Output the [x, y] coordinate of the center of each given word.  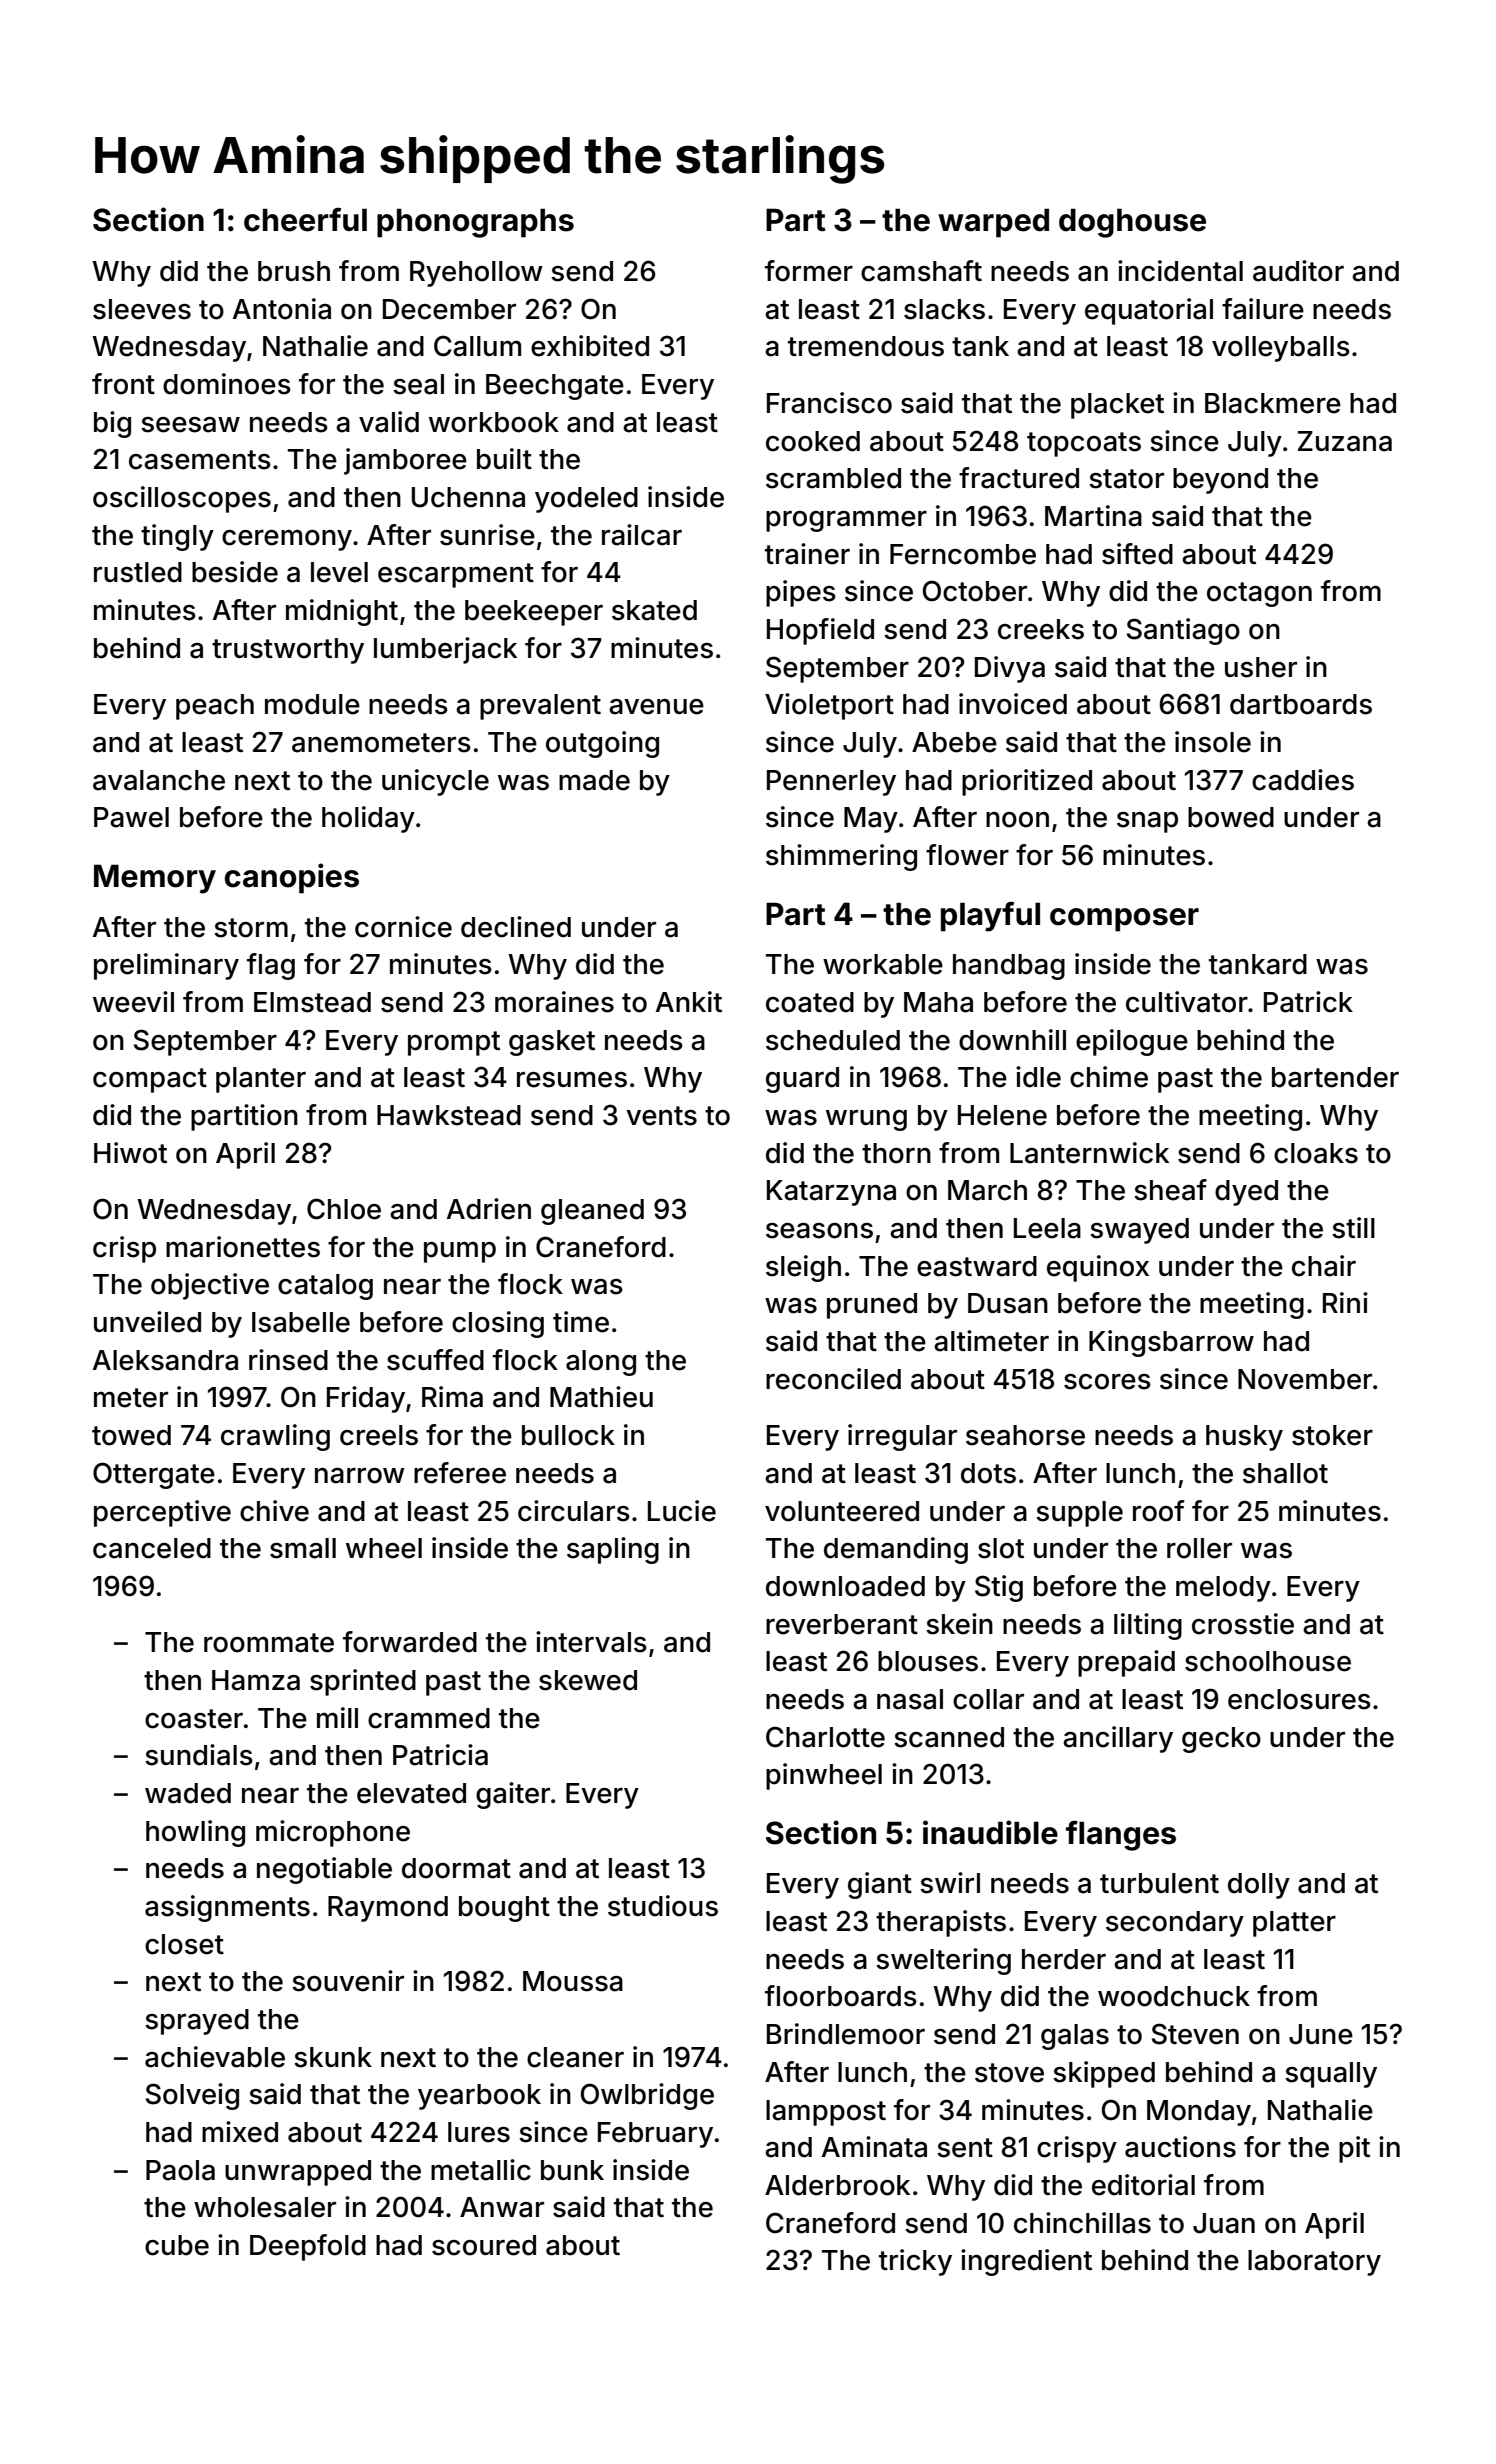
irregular [902, 1437]
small [303, 1548]
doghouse [1132, 223]
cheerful [305, 219]
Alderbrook [837, 2185]
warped [993, 223]
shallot [1285, 1473]
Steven [1195, 2034]
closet [184, 1944]
